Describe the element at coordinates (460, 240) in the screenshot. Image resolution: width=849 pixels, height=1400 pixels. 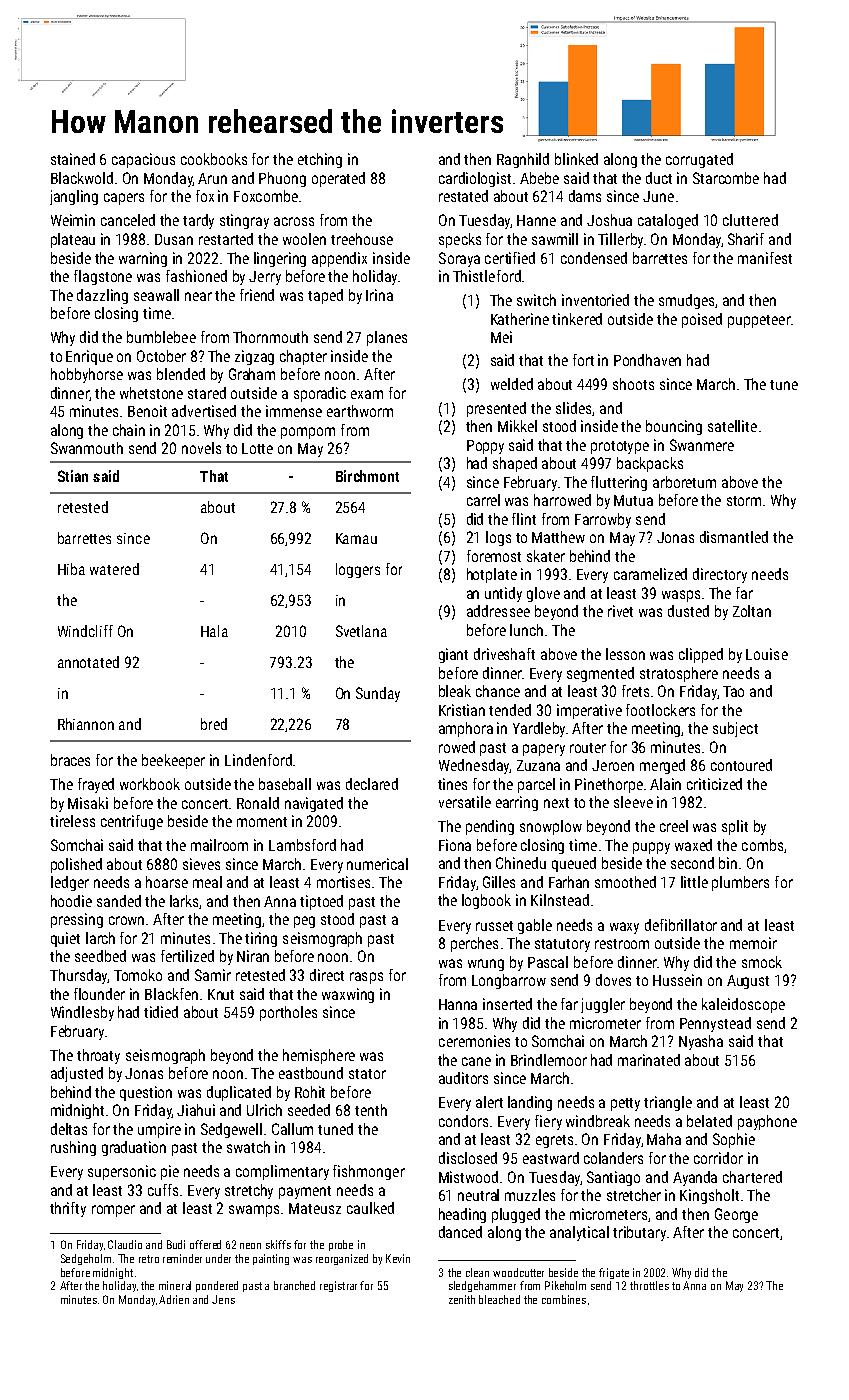
I see `specks` at that location.
